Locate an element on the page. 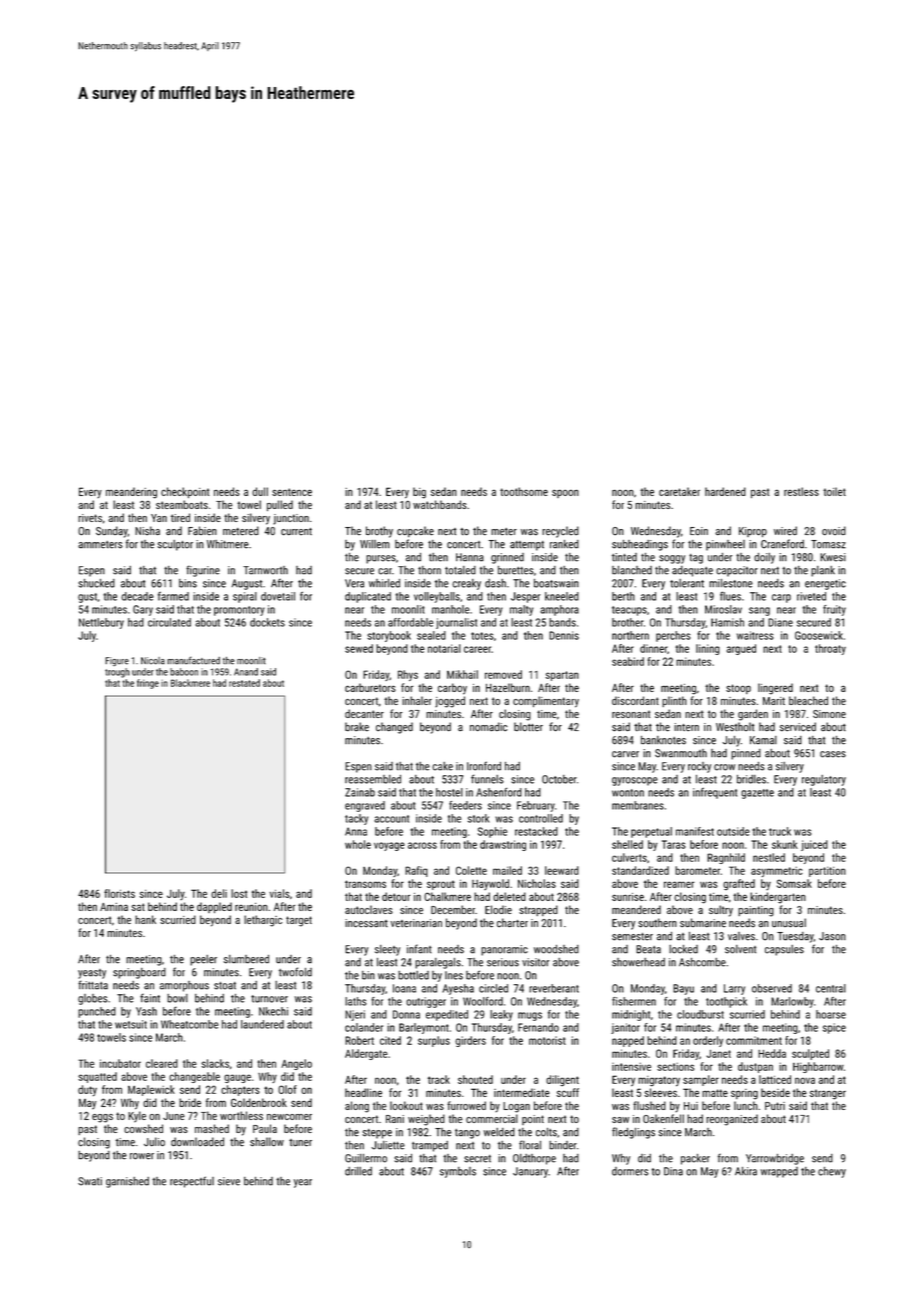  year is located at coordinates (303, 1183).
